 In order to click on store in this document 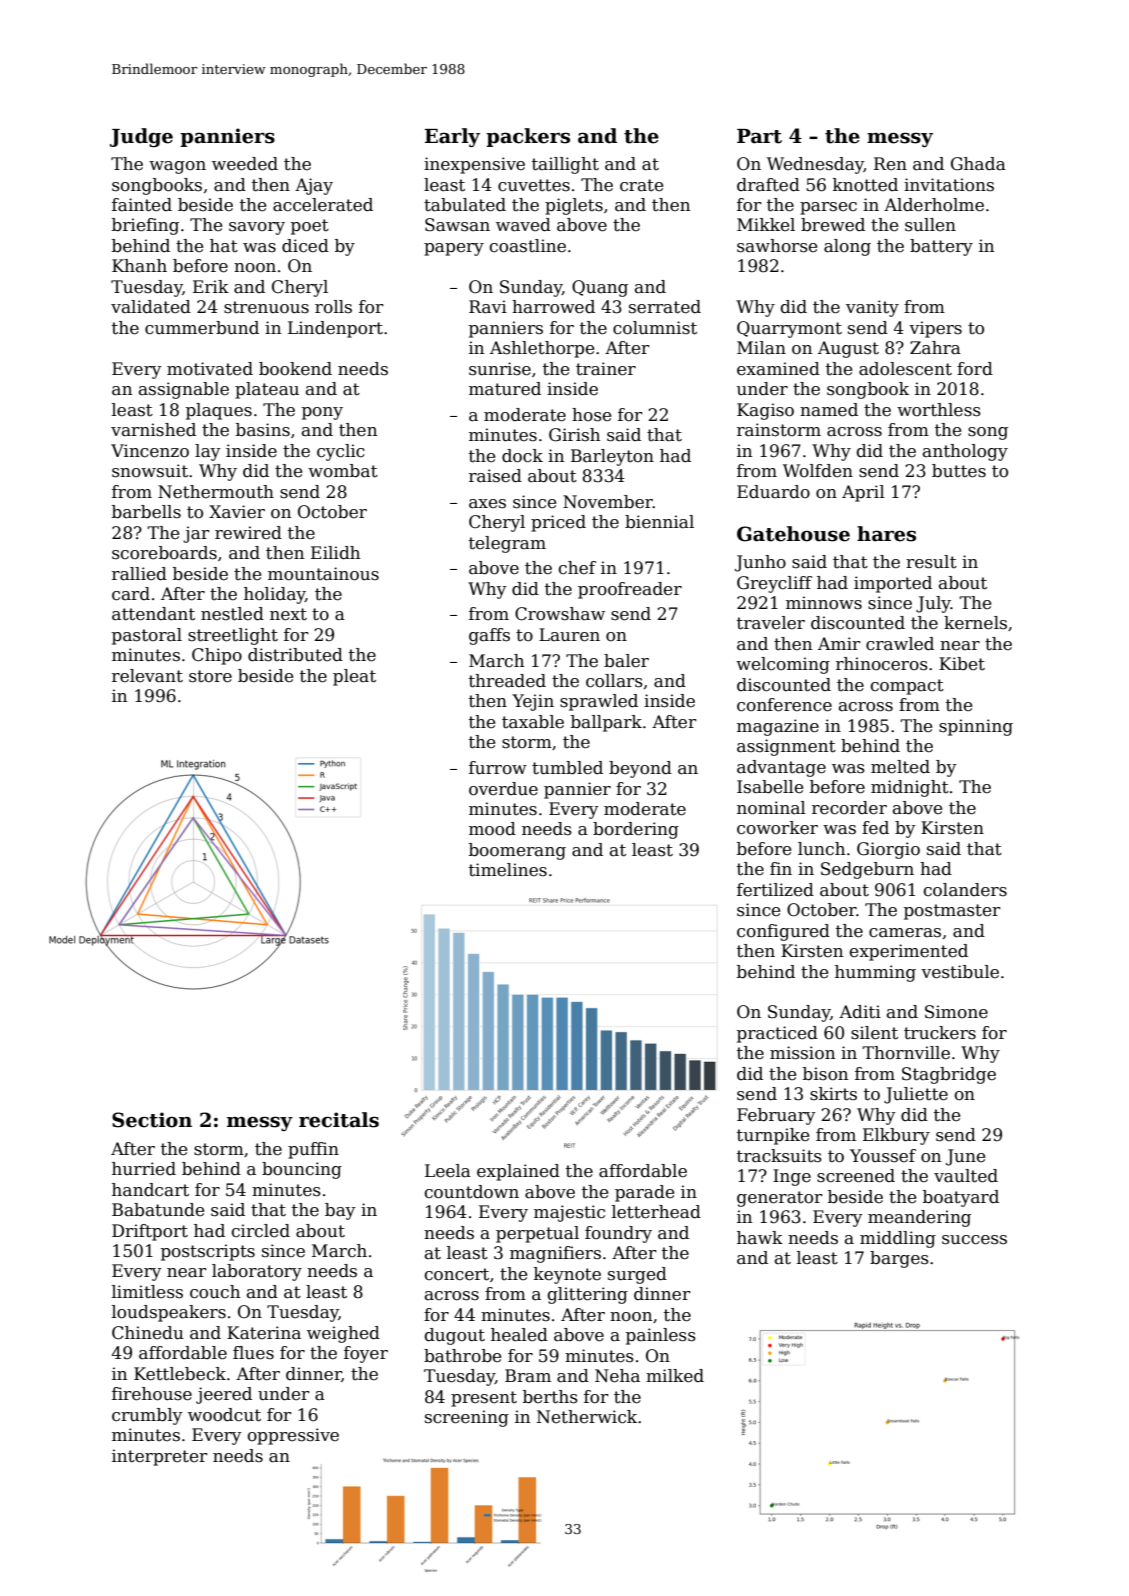, I will do `click(210, 676)`.
